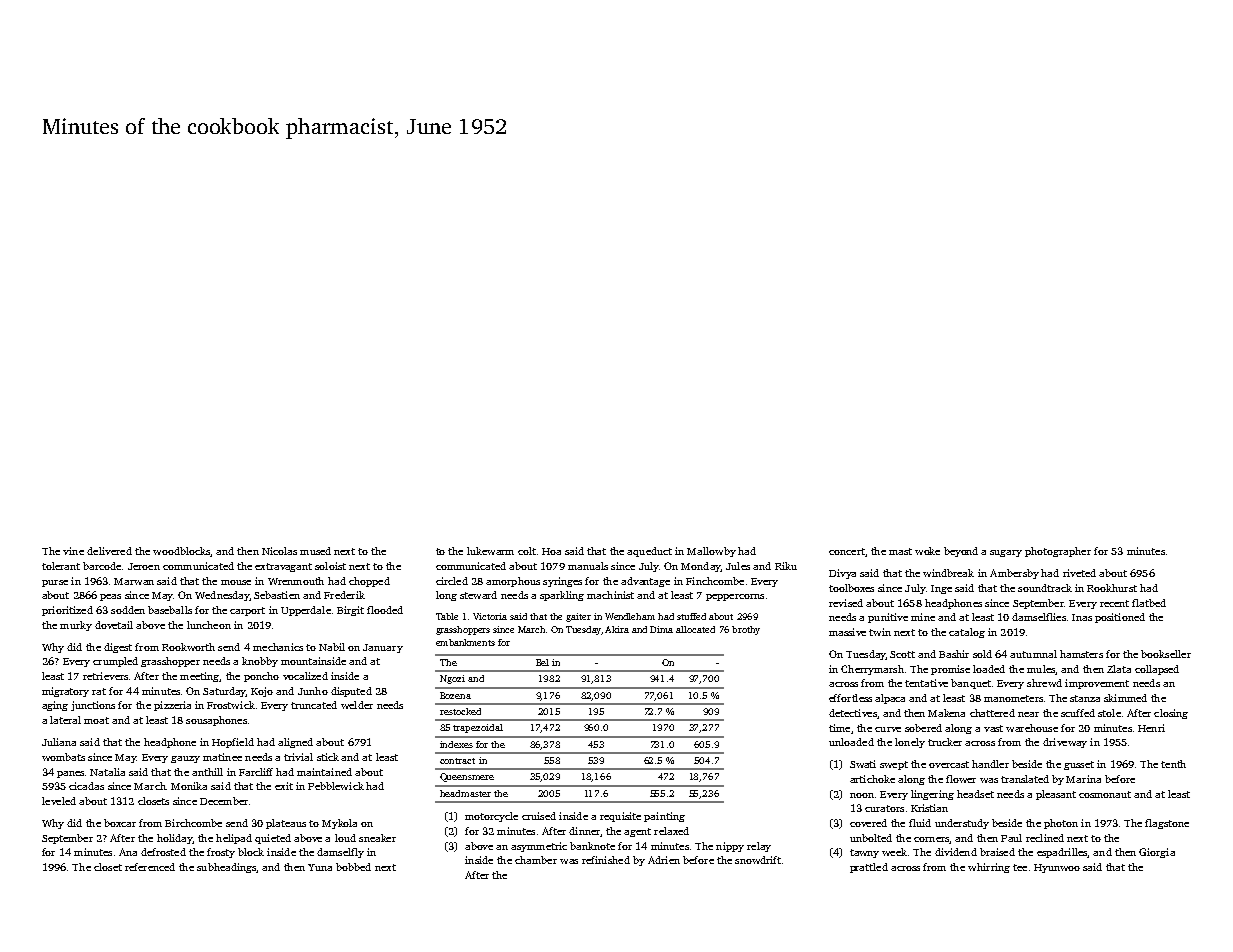 This screenshot has width=1233, height=952. What do you see at coordinates (584, 831) in the screenshot?
I see `dinner` at bounding box center [584, 831].
